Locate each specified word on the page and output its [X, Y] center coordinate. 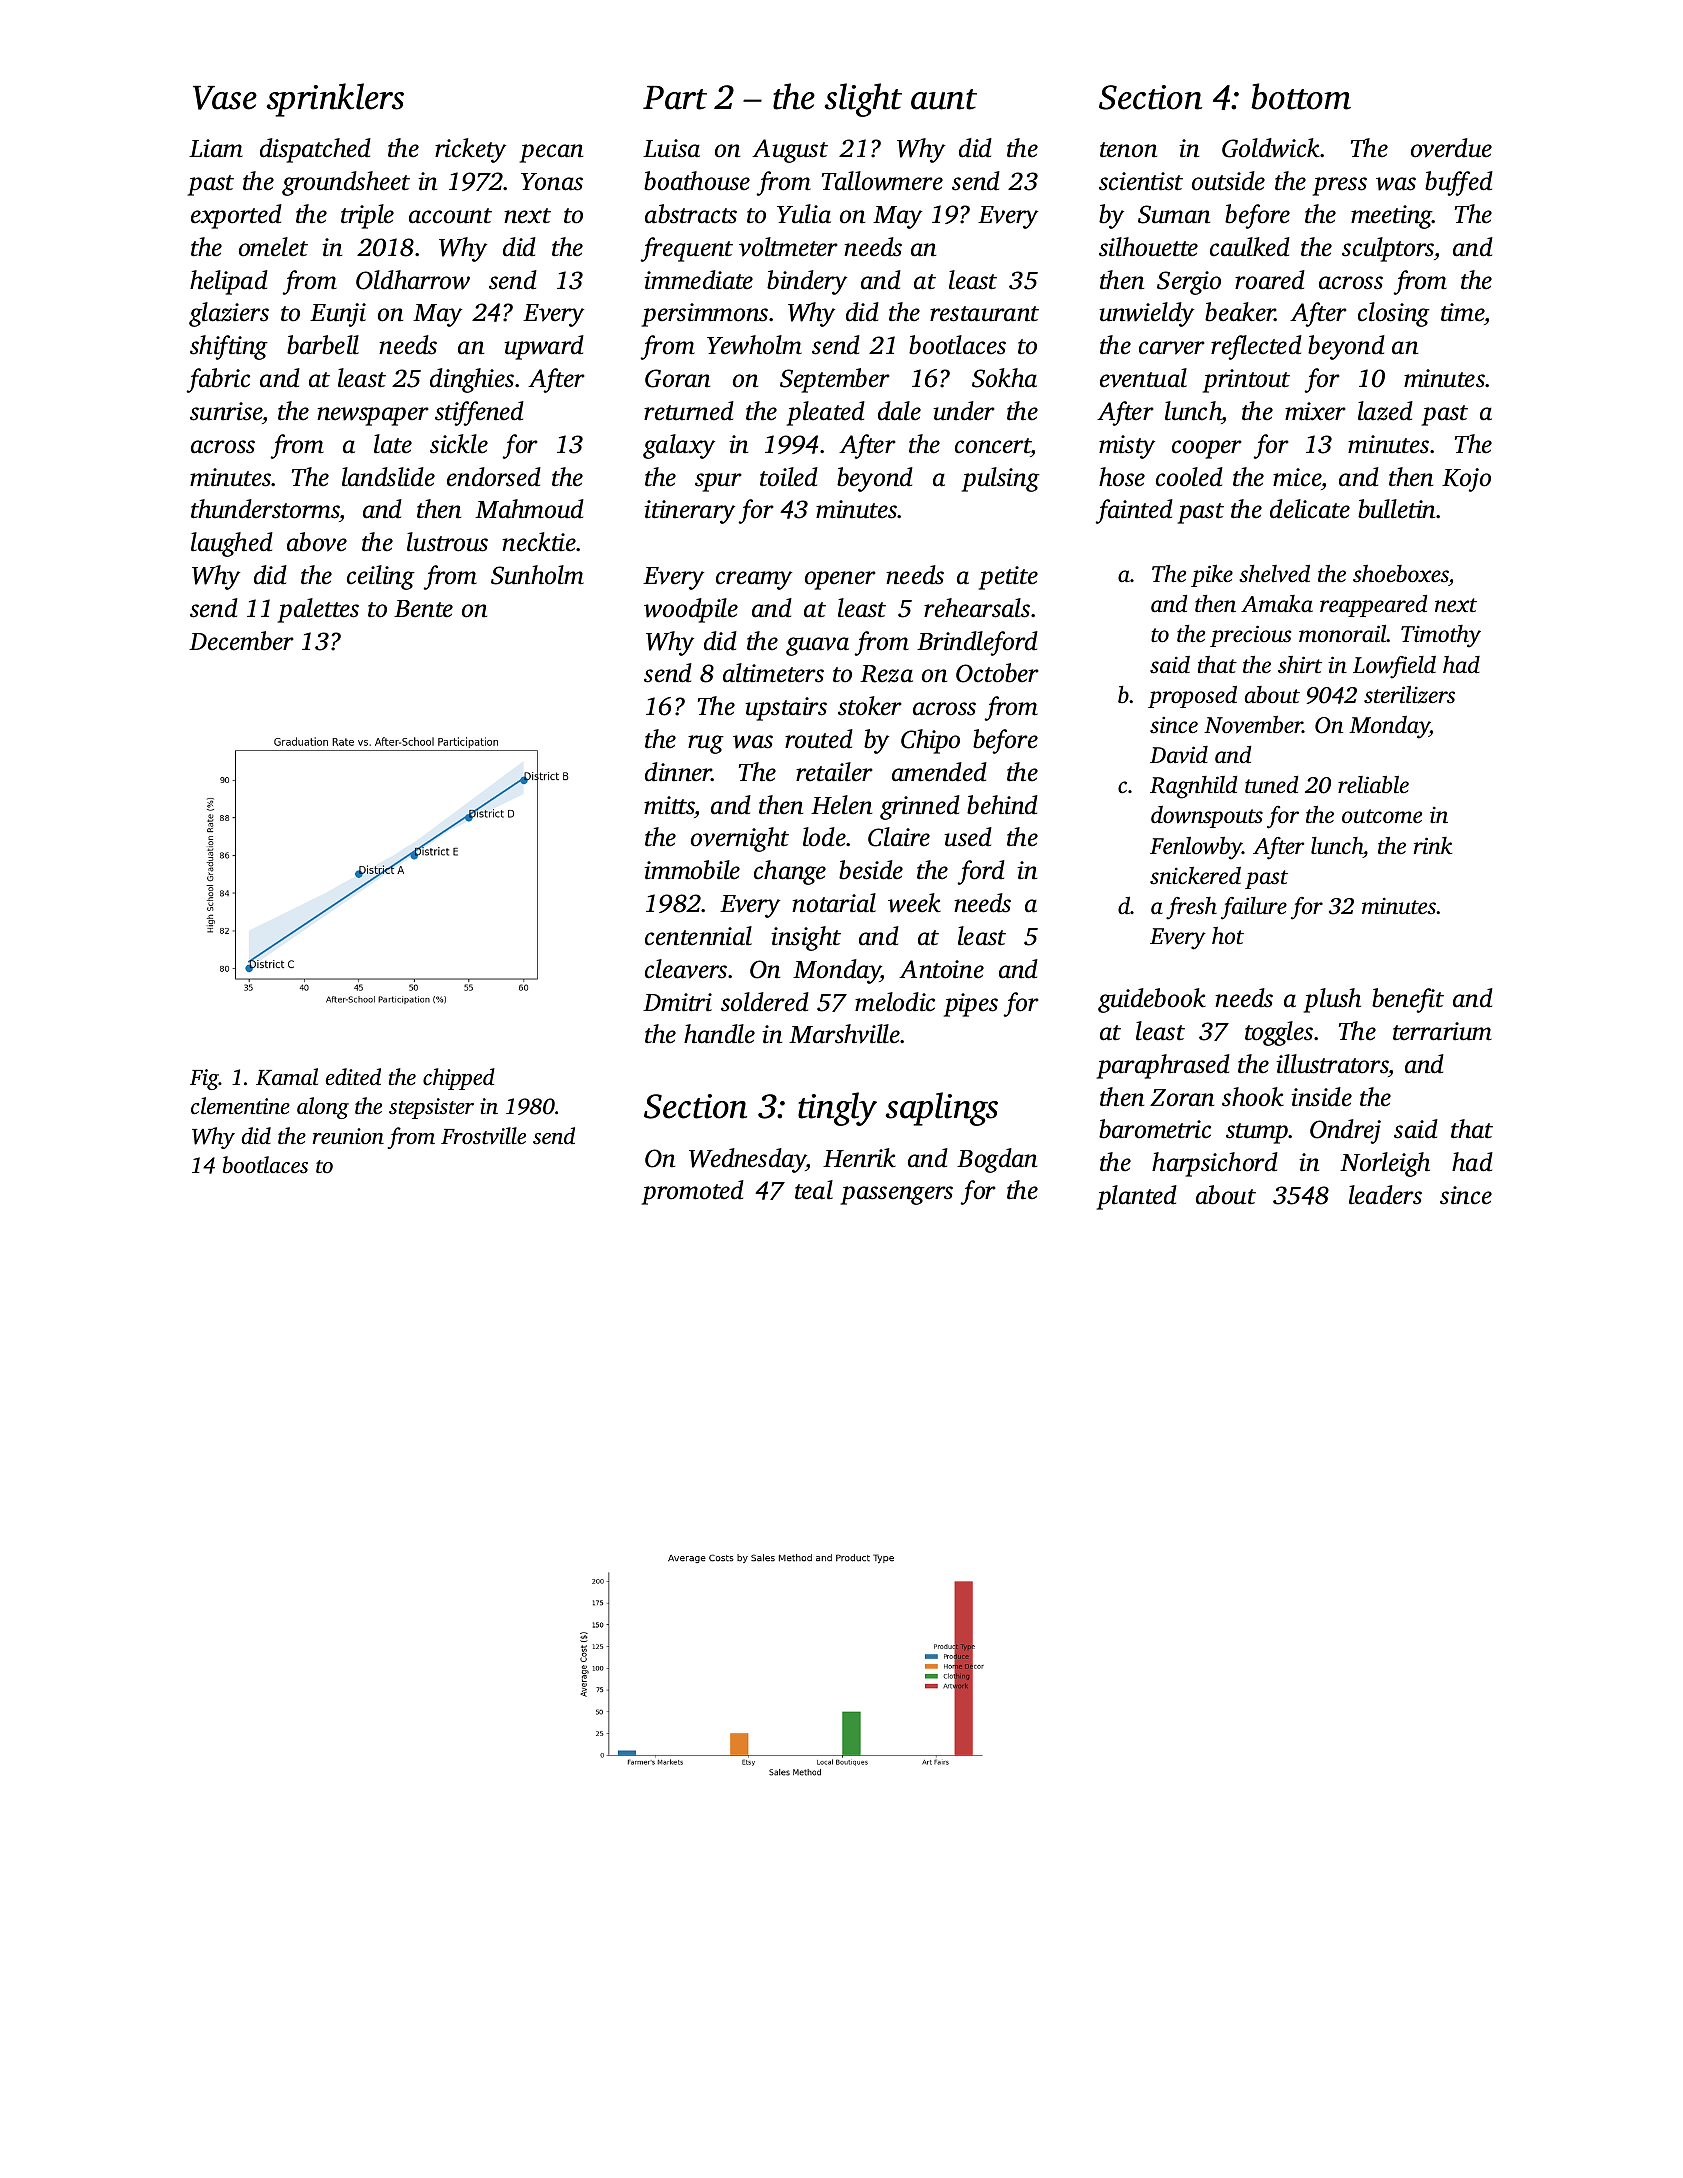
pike [1212, 576]
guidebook [1152, 1000]
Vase [225, 98]
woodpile [691, 610]
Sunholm [537, 575]
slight [863, 100]
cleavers [686, 969]
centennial [698, 936]
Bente [423, 609]
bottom [1301, 96]
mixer [1315, 411]
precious [1250, 636]
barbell [323, 345]
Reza [886, 674]
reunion [348, 1136]
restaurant [984, 314]
